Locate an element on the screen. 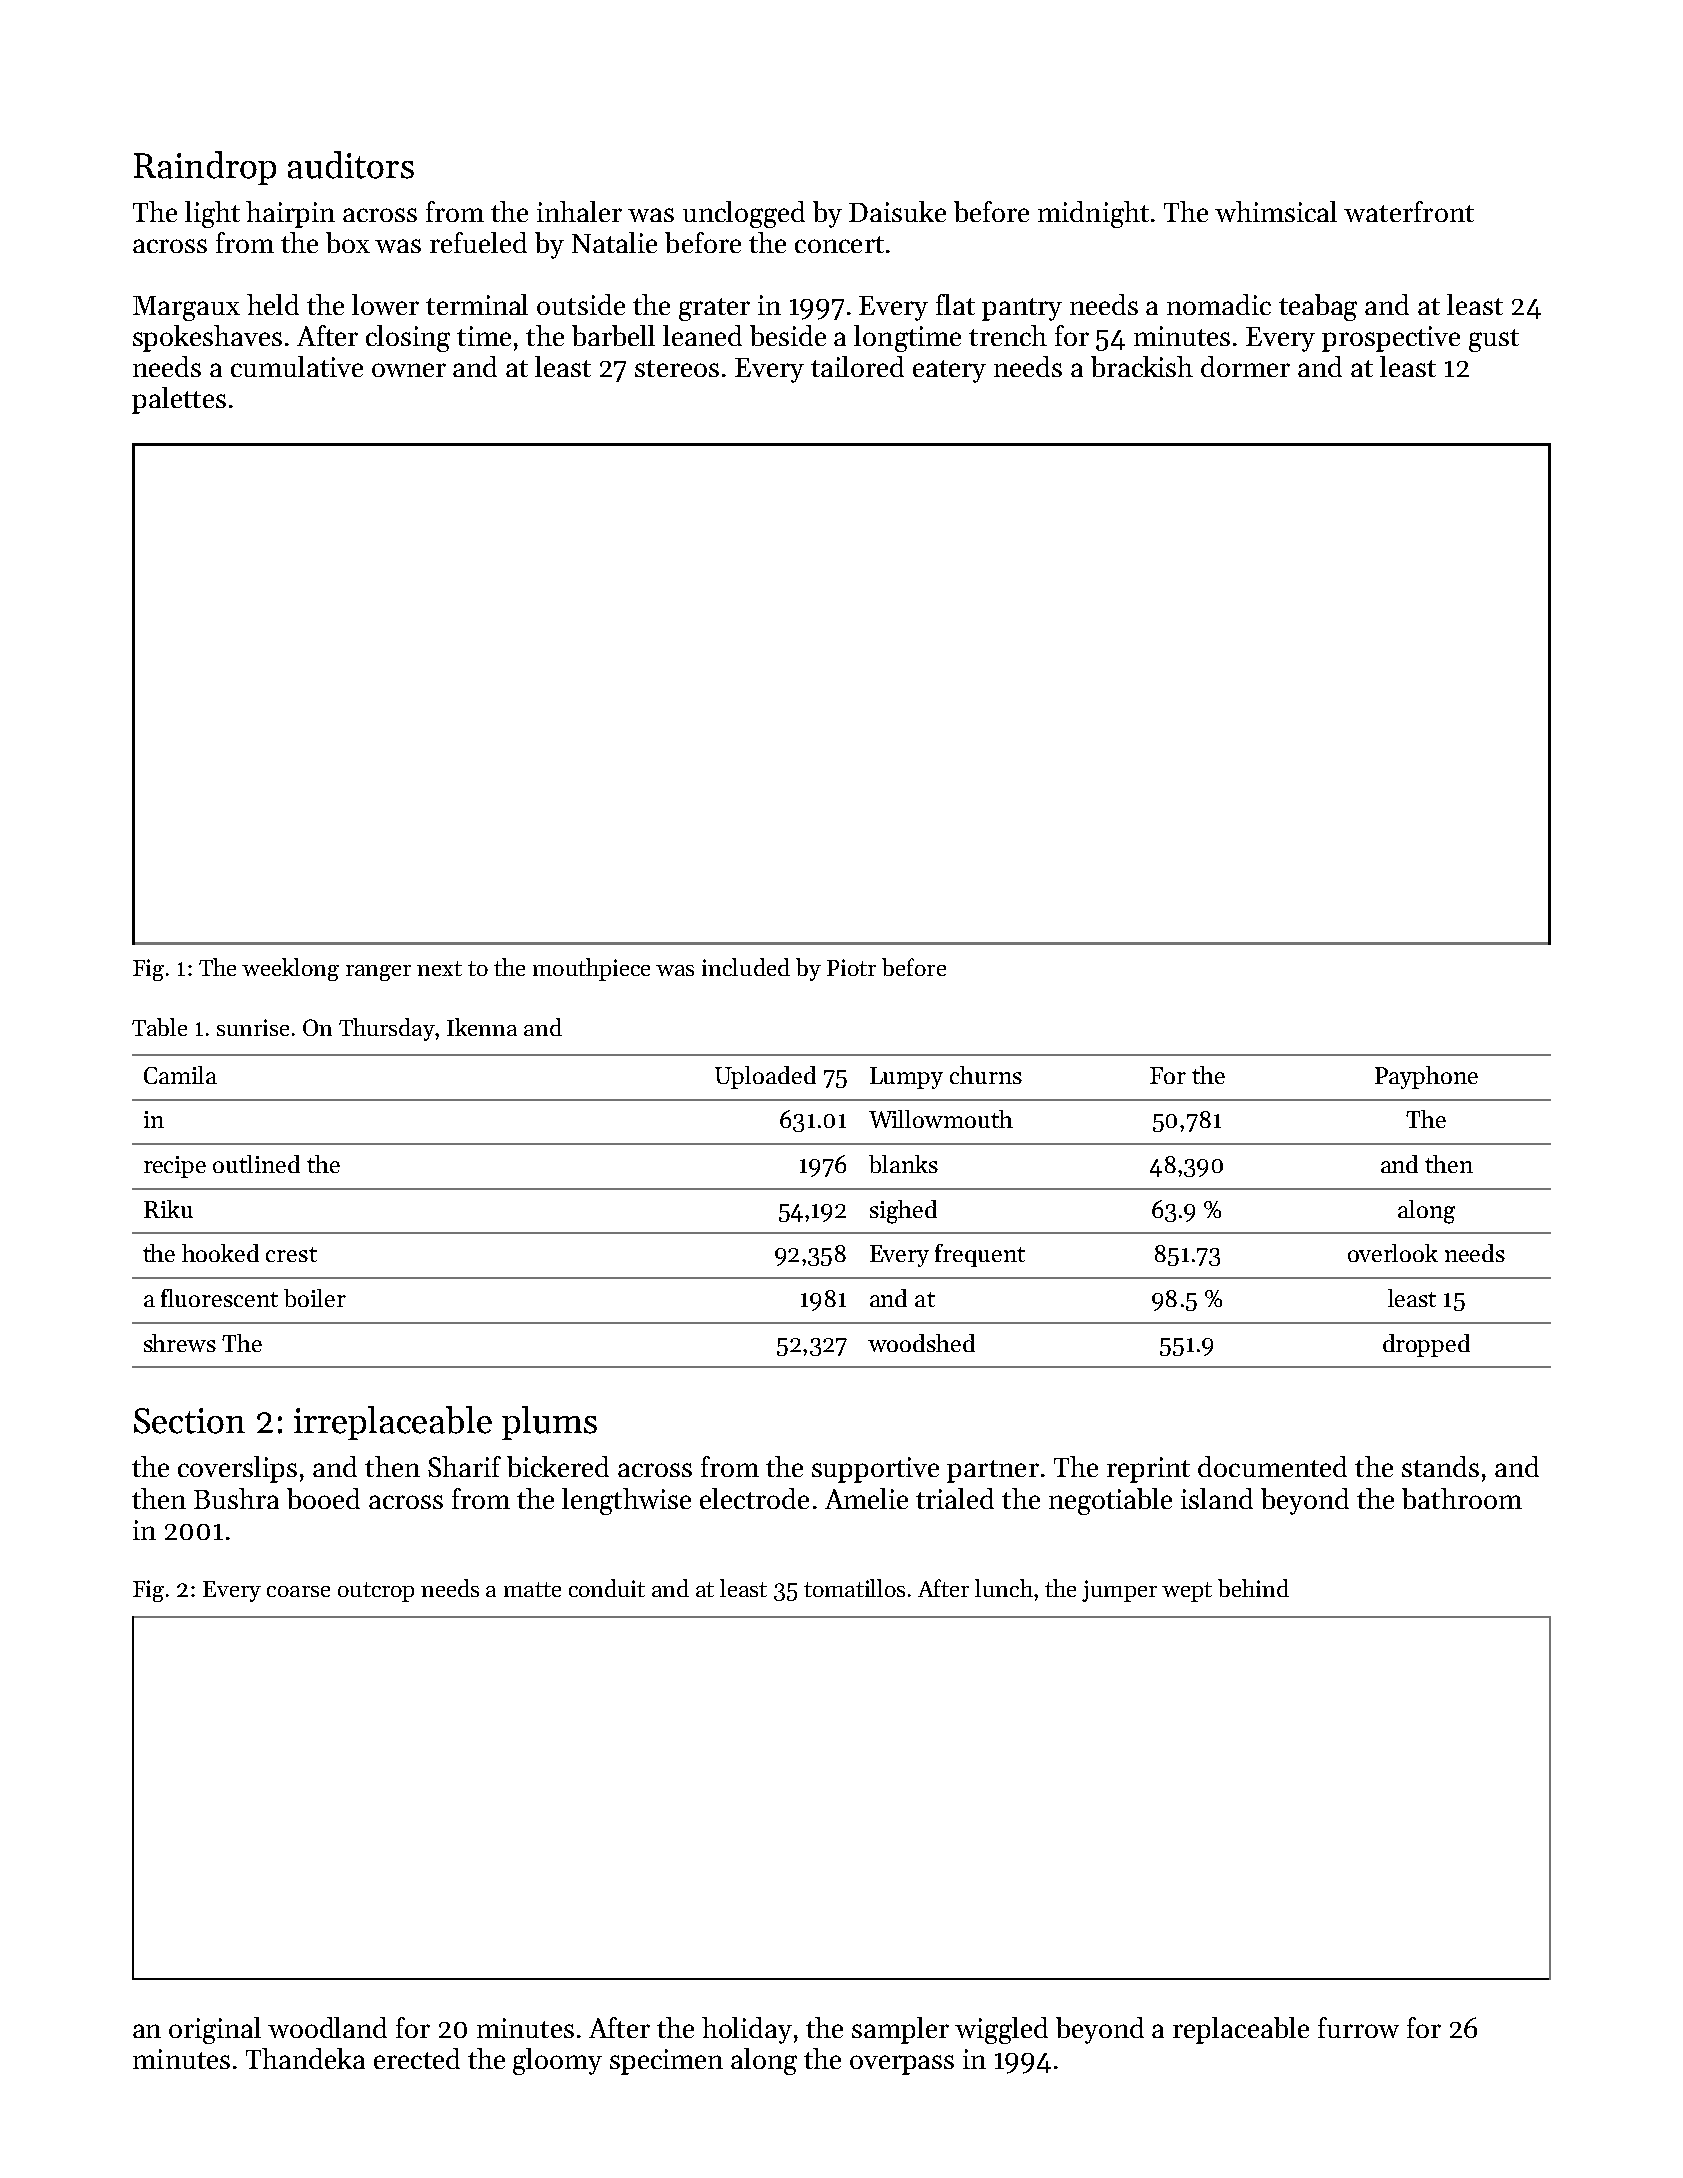 The image size is (1683, 2178). supportive is located at coordinates (875, 1470).
